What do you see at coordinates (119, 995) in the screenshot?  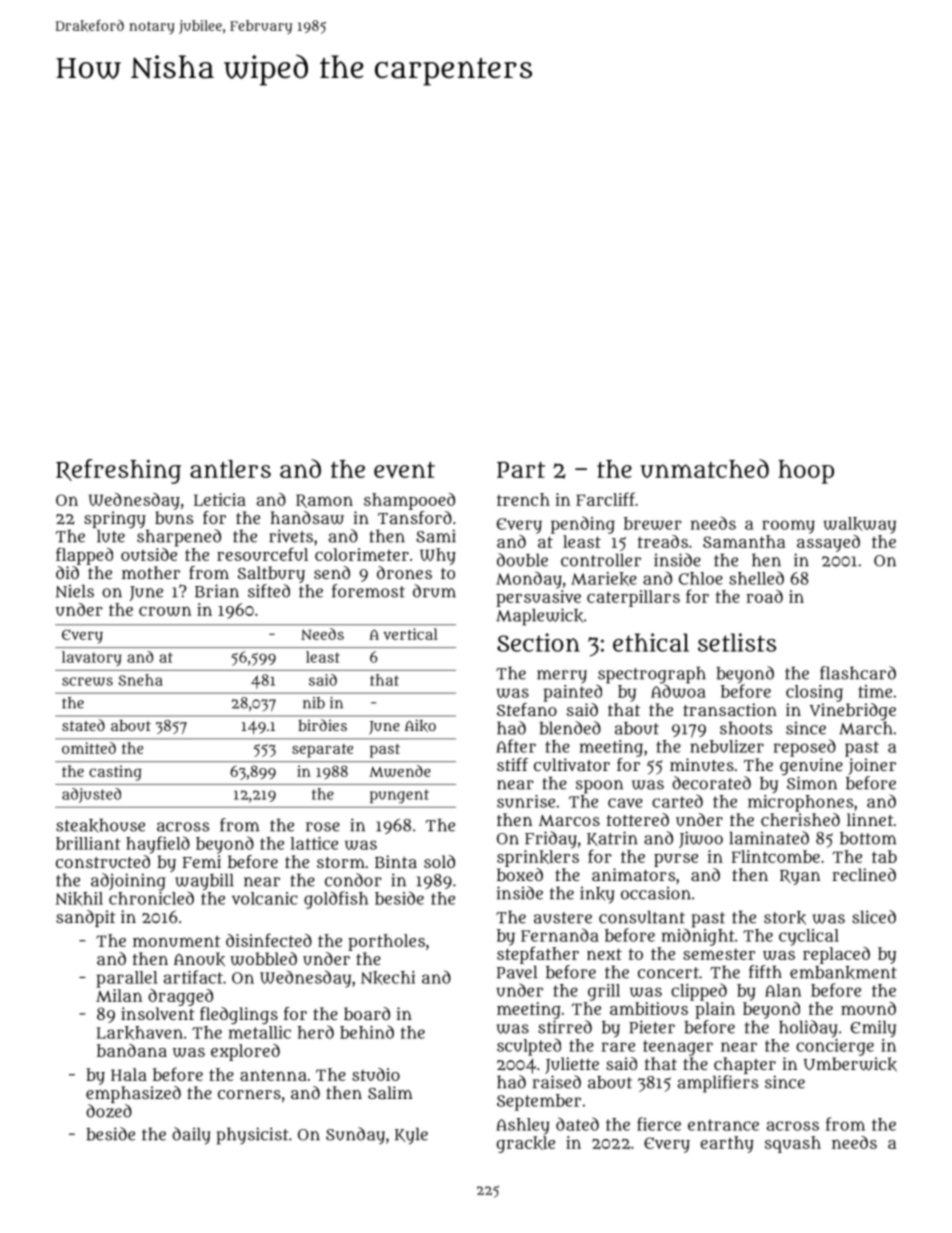 I see `Milan` at bounding box center [119, 995].
